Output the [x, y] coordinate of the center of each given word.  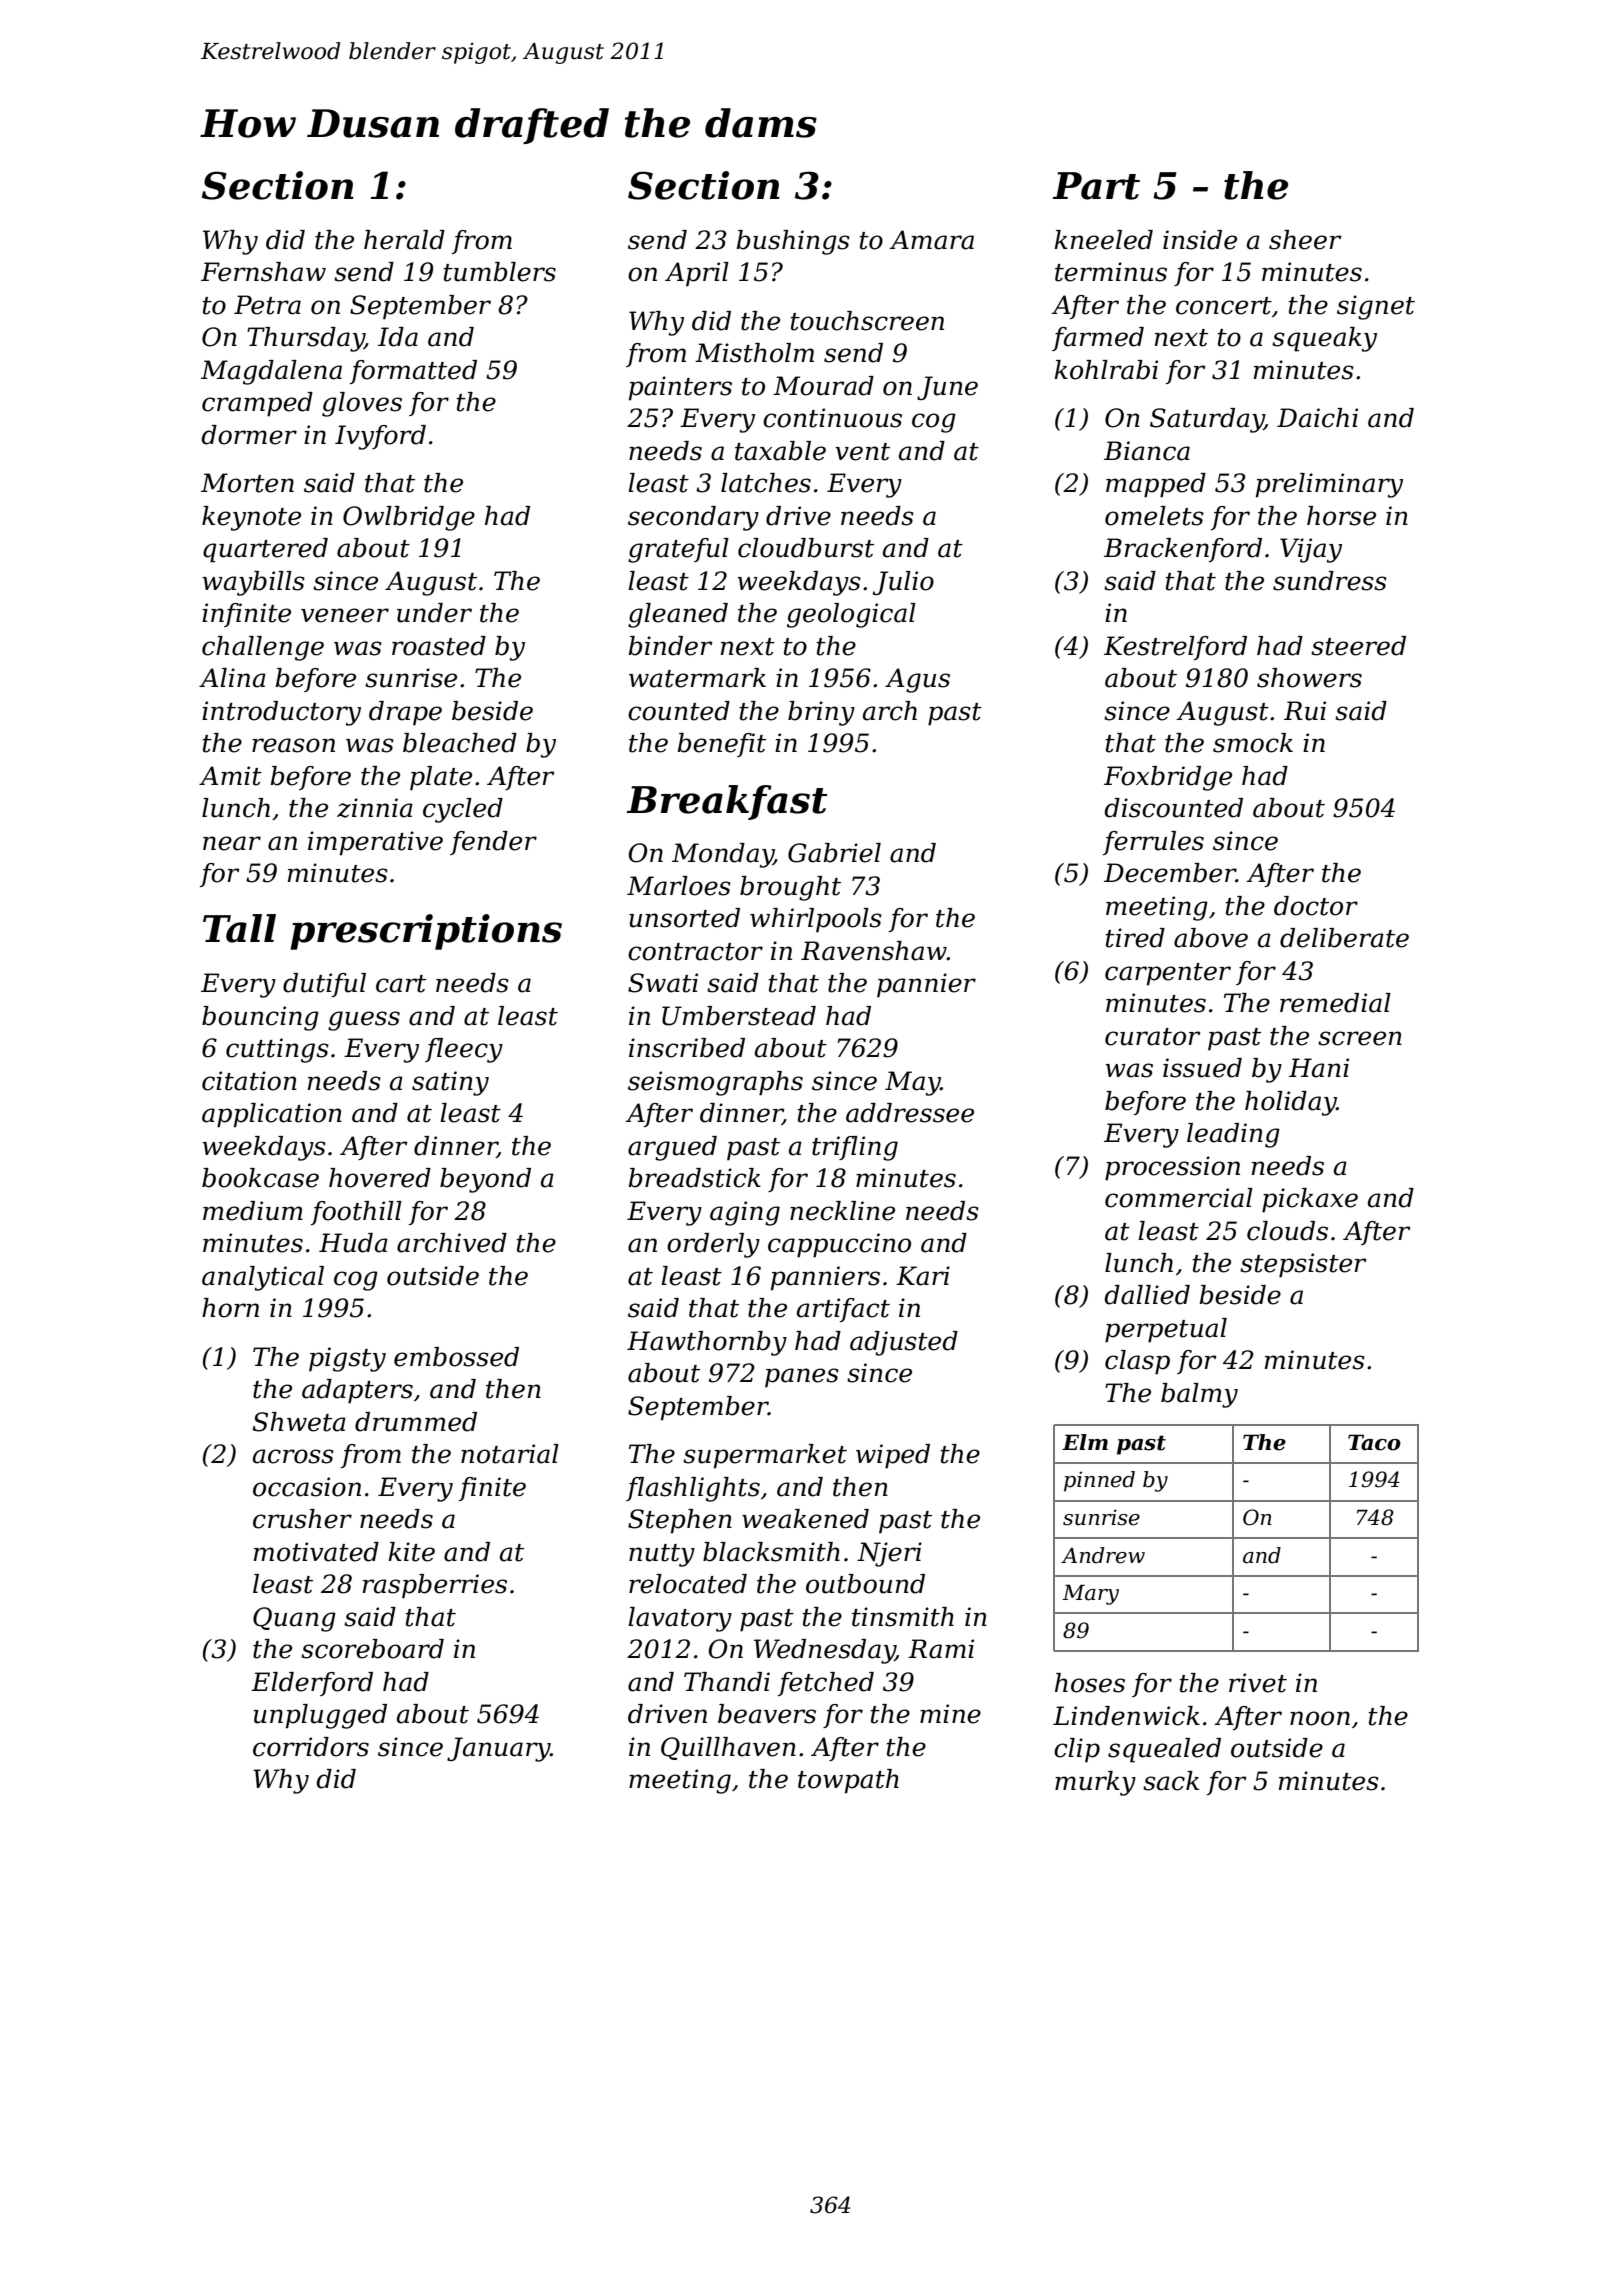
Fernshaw [263, 272]
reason [293, 745]
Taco [1374, 1442]
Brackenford [1183, 550]
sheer [1305, 240]
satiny [450, 1083]
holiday [1291, 1103]
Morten [247, 483]
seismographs [715, 1083]
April [697, 274]
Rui [1305, 711]
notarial [510, 1454]
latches [766, 483]
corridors [311, 1747]
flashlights [693, 1489]
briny [821, 713]
